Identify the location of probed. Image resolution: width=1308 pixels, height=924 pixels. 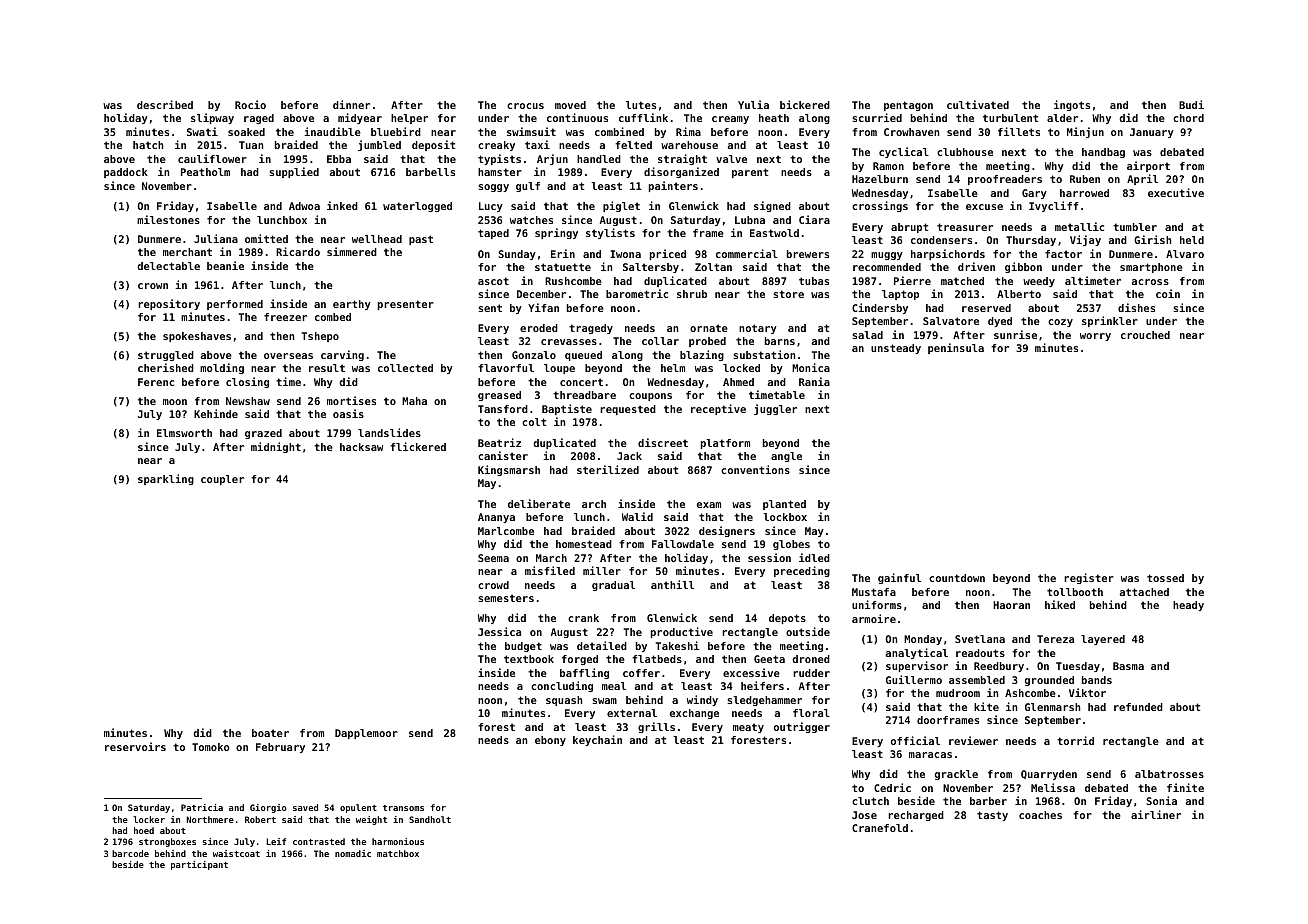
(707, 342).
